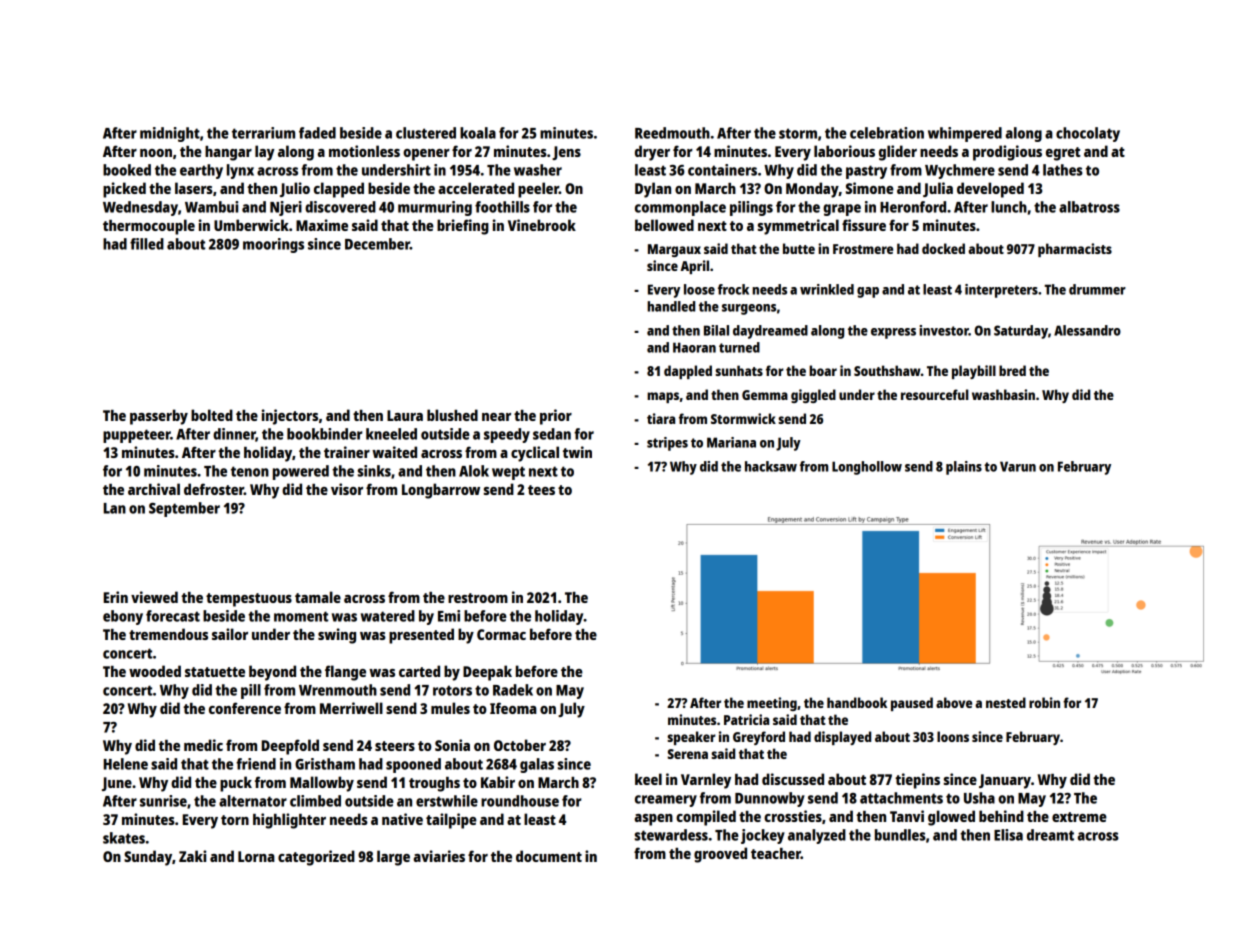 The height and width of the image is (952, 1233). I want to click on celebration, so click(887, 133).
